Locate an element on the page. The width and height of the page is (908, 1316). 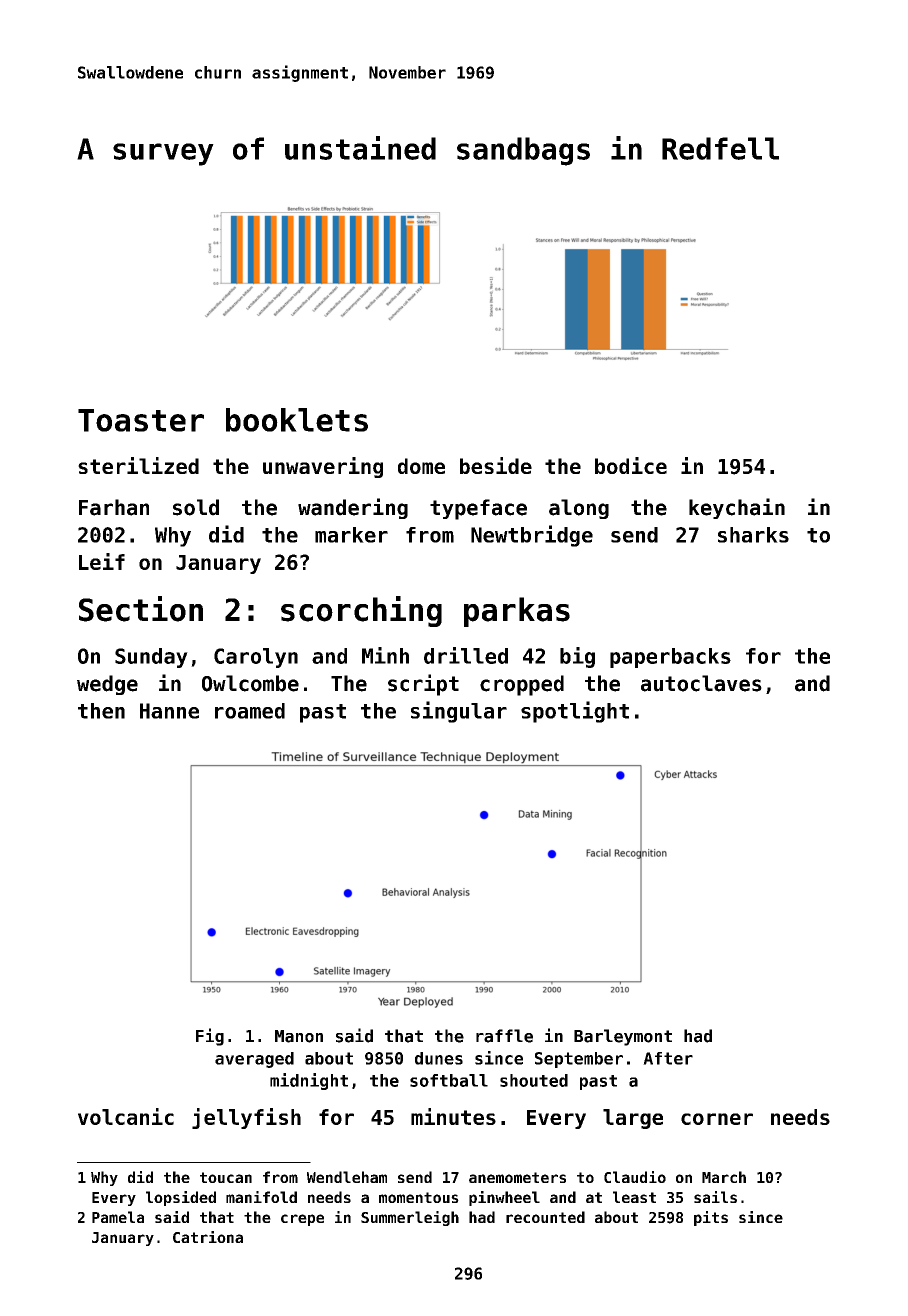
toucan is located at coordinates (226, 1177).
